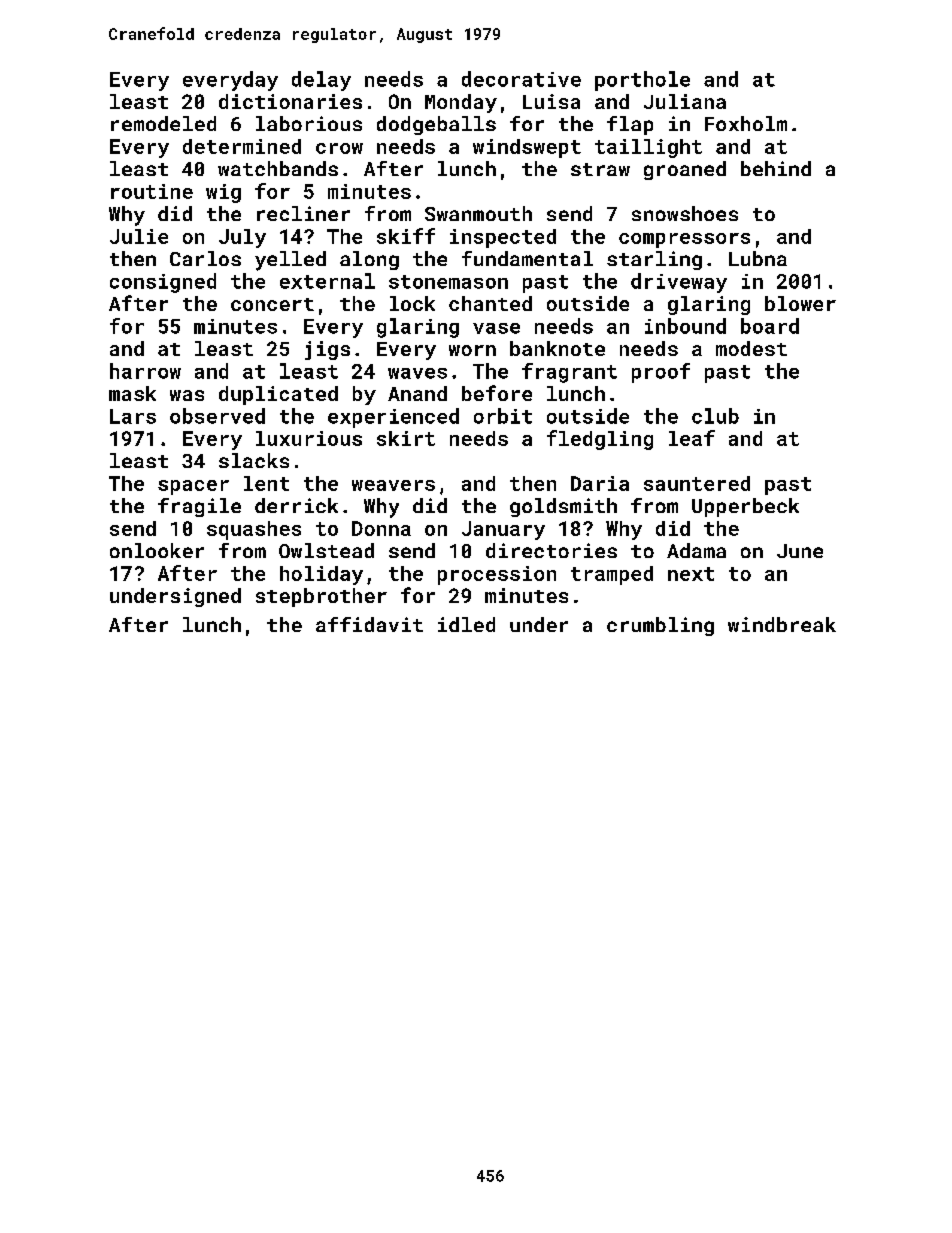 Image resolution: width=952 pixels, height=1233 pixels. What do you see at coordinates (157, 550) in the page?
I see `onlooker` at bounding box center [157, 550].
